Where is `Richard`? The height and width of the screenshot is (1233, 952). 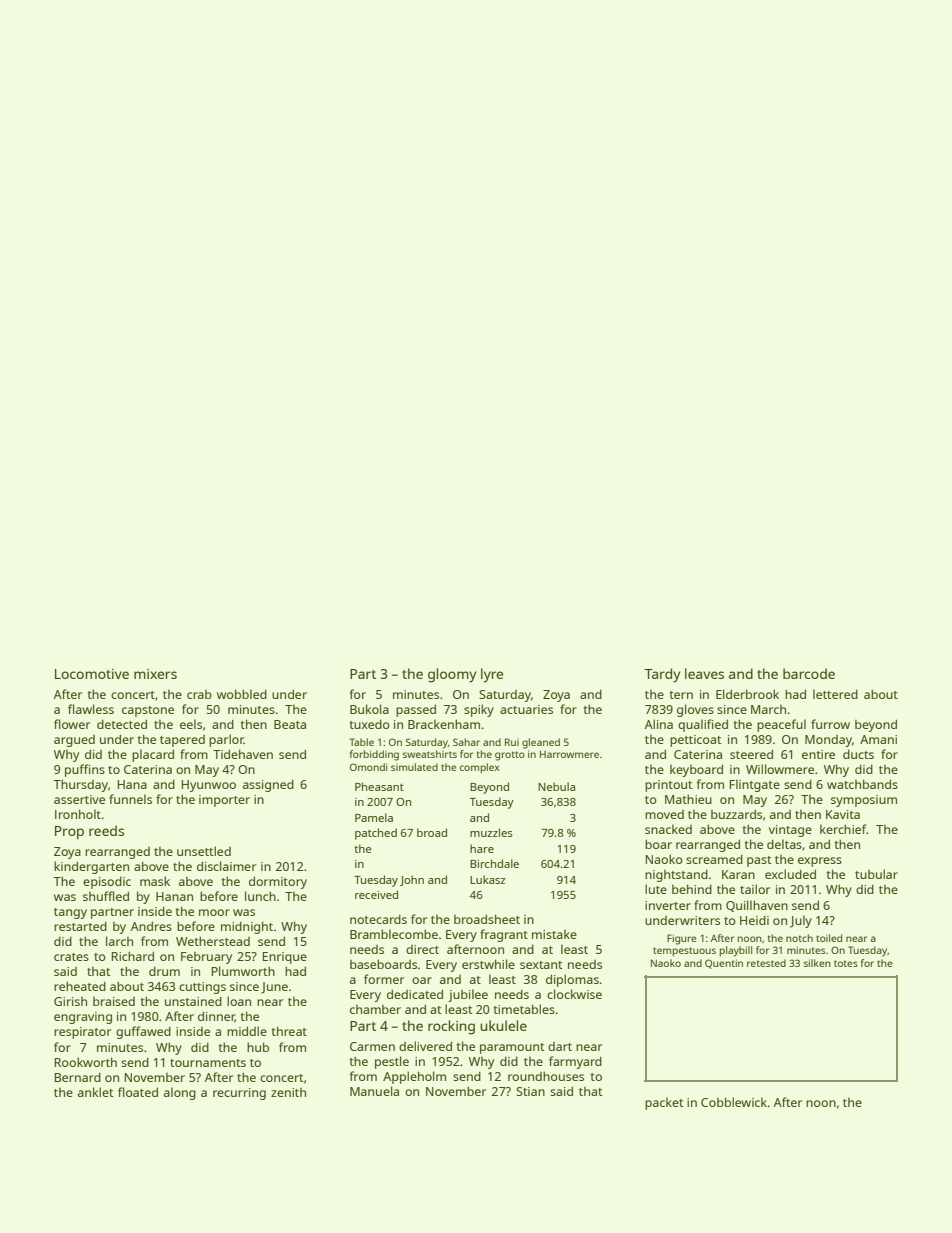 Richard is located at coordinates (133, 956).
